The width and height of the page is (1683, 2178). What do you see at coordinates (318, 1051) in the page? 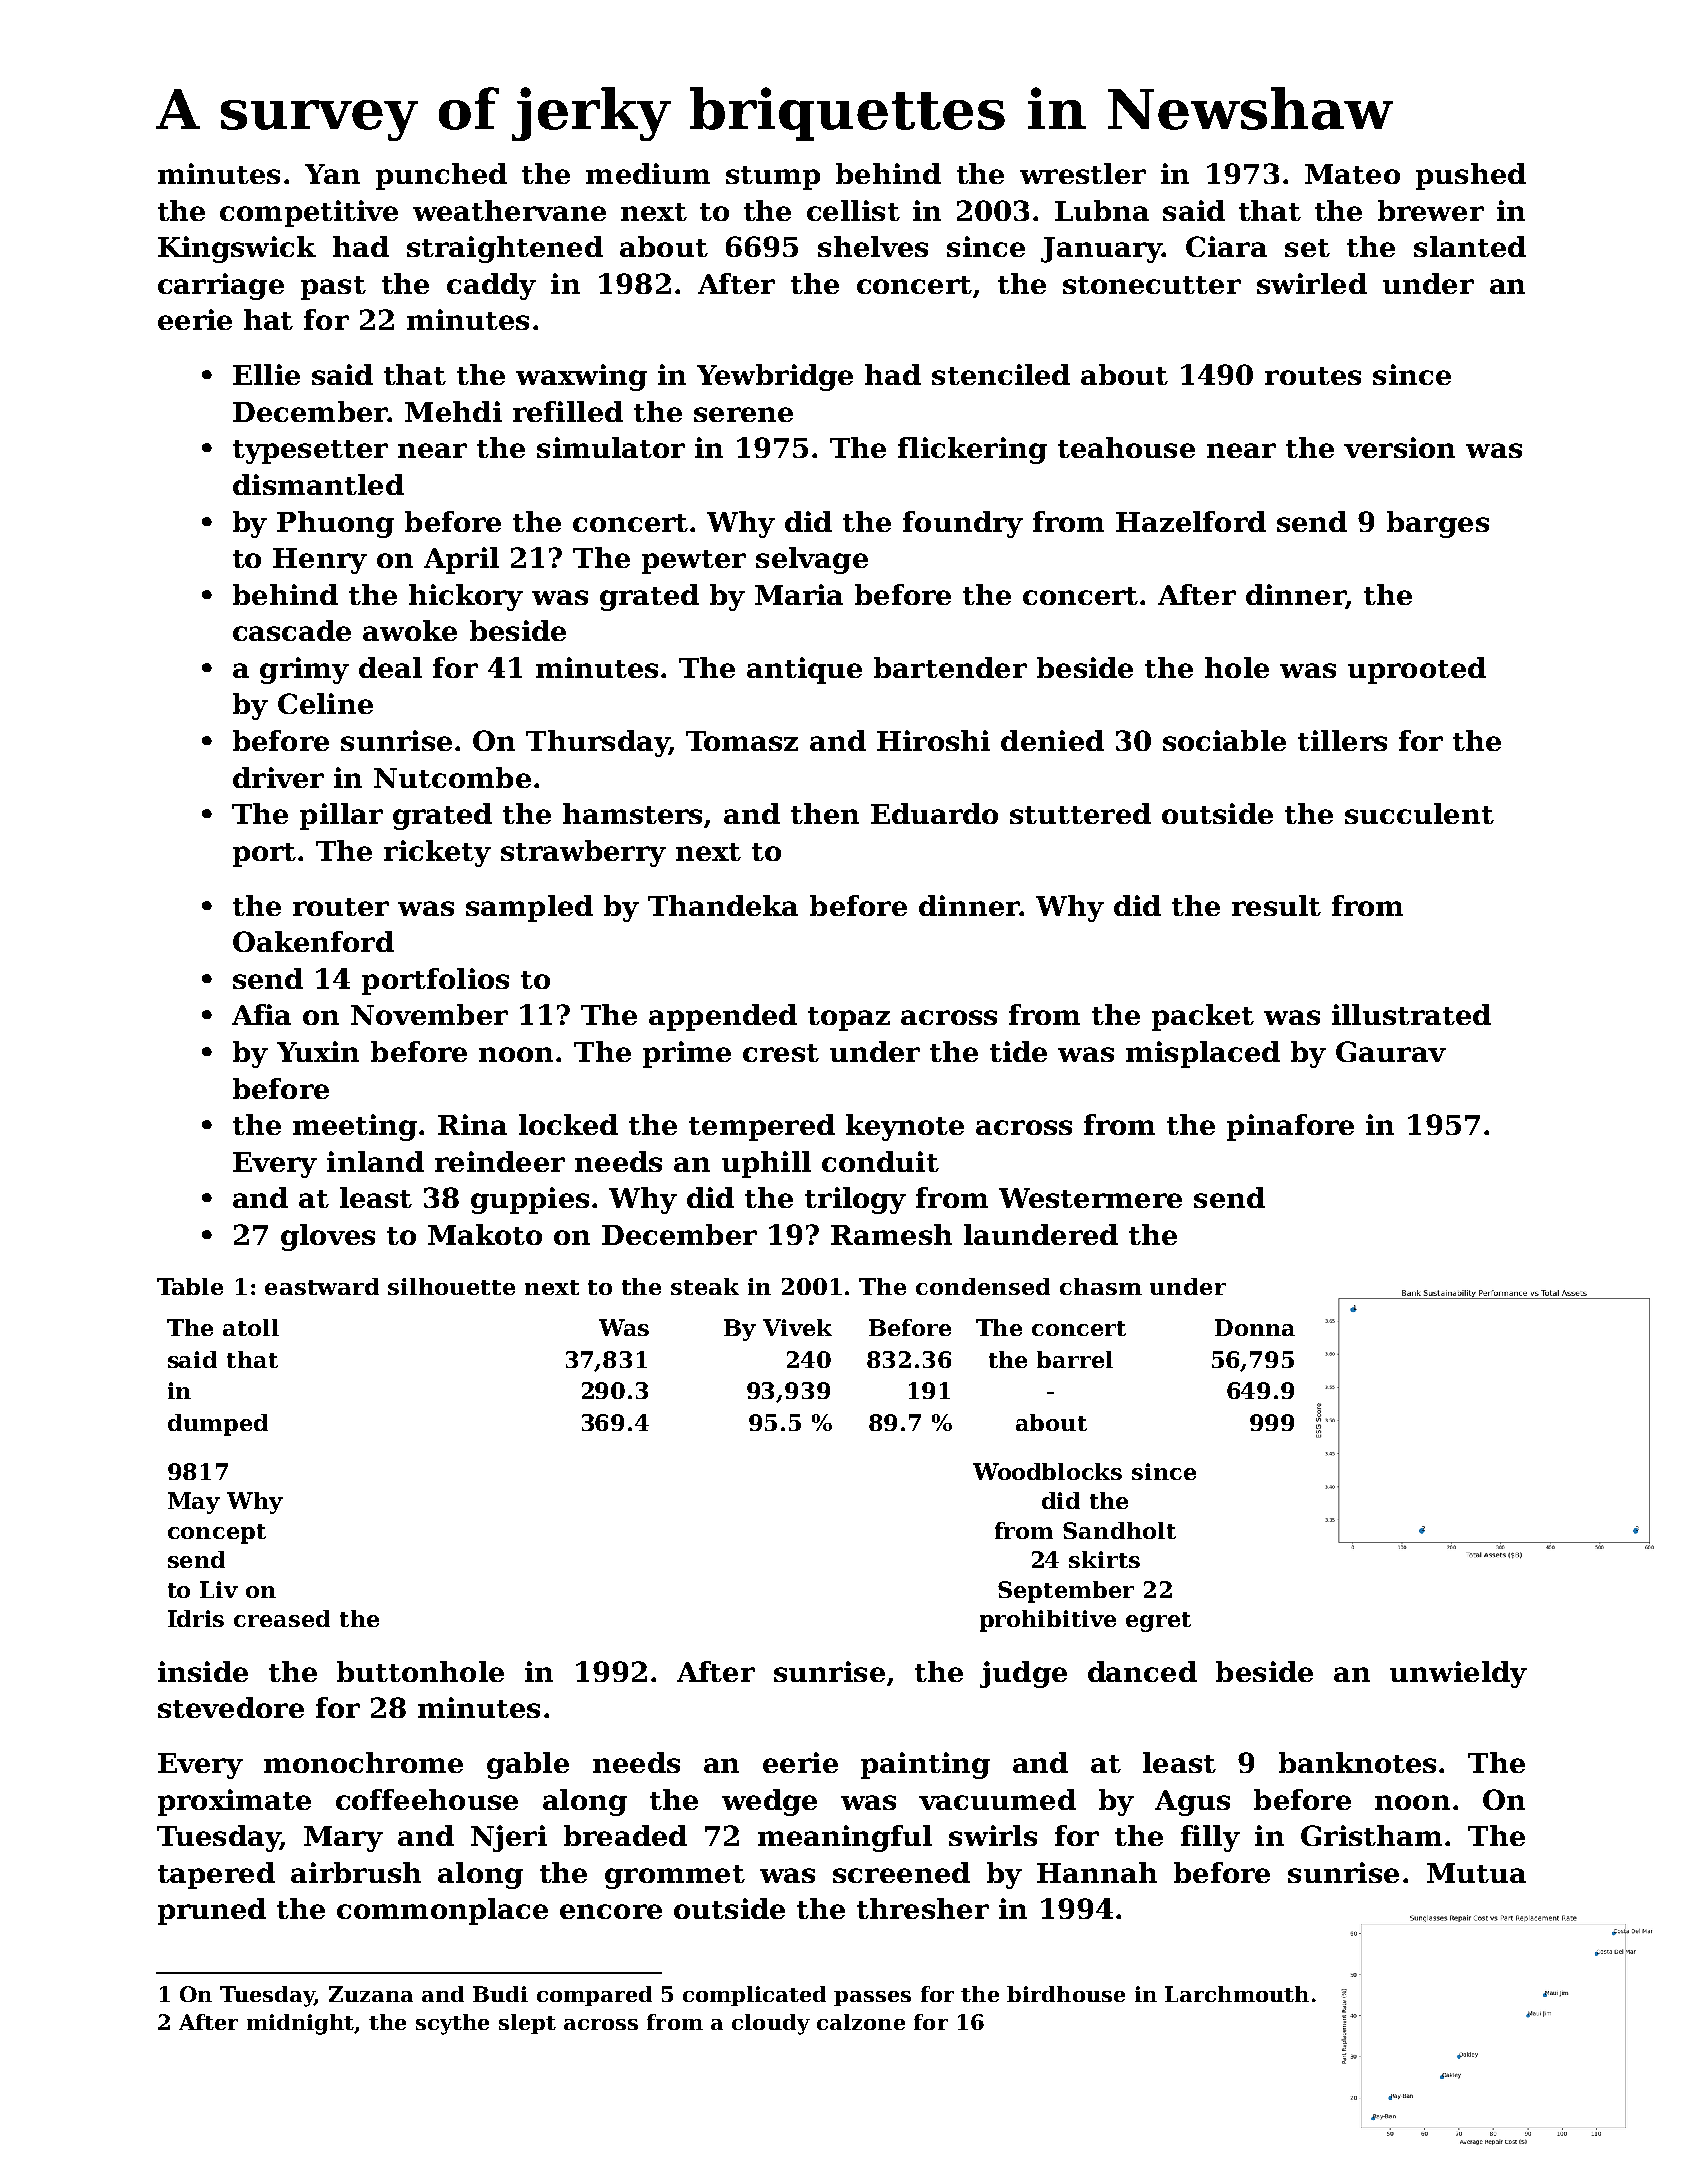
I see `Yuxin` at bounding box center [318, 1051].
